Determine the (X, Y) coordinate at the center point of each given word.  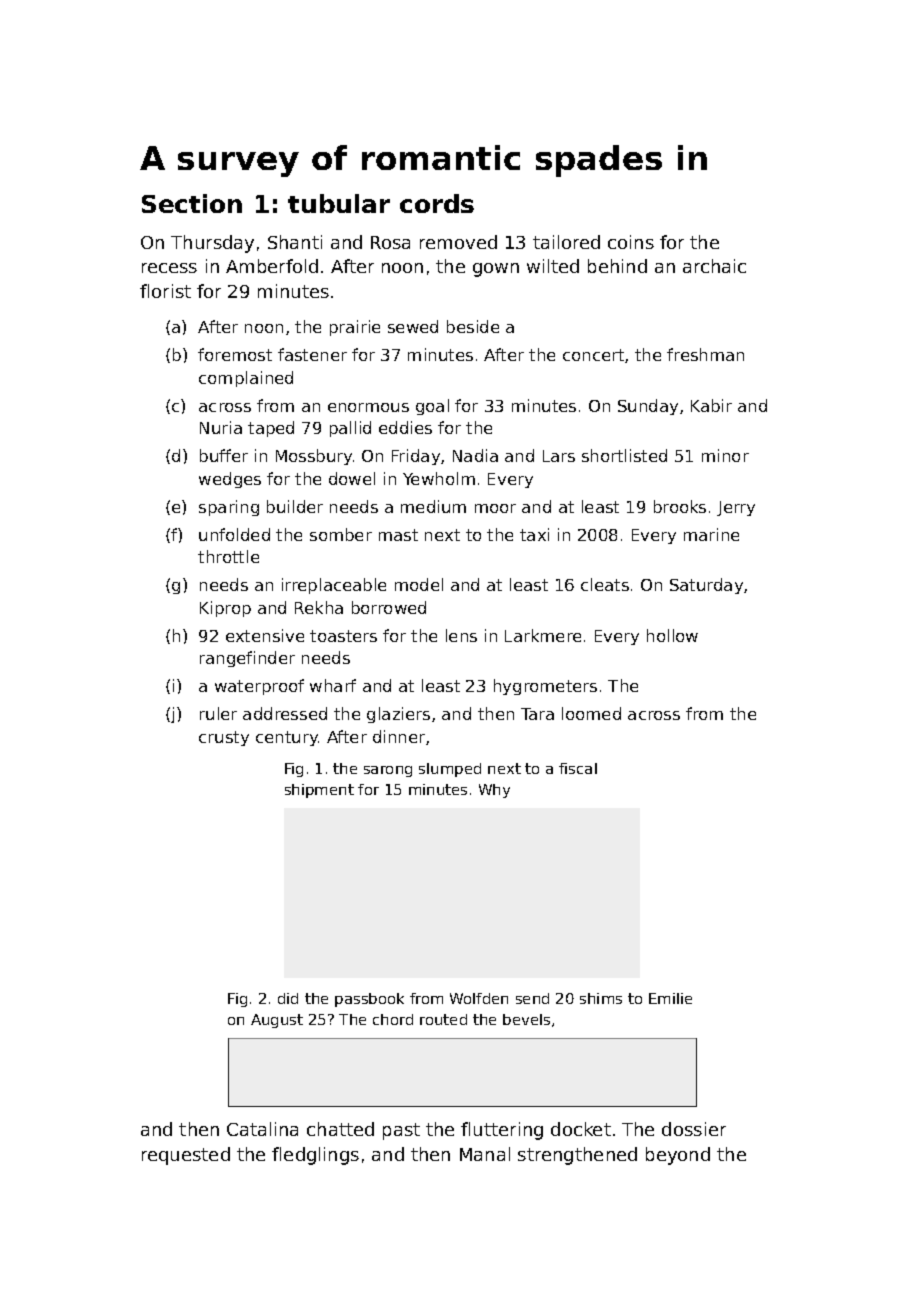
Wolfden (479, 998)
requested (186, 1156)
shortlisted (624, 455)
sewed (413, 326)
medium (433, 506)
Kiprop (225, 609)
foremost (235, 354)
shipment (319, 791)
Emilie (670, 998)
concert (593, 355)
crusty (224, 738)
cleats (605, 584)
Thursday (212, 244)
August (277, 1021)
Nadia (475, 455)
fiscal (578, 768)
